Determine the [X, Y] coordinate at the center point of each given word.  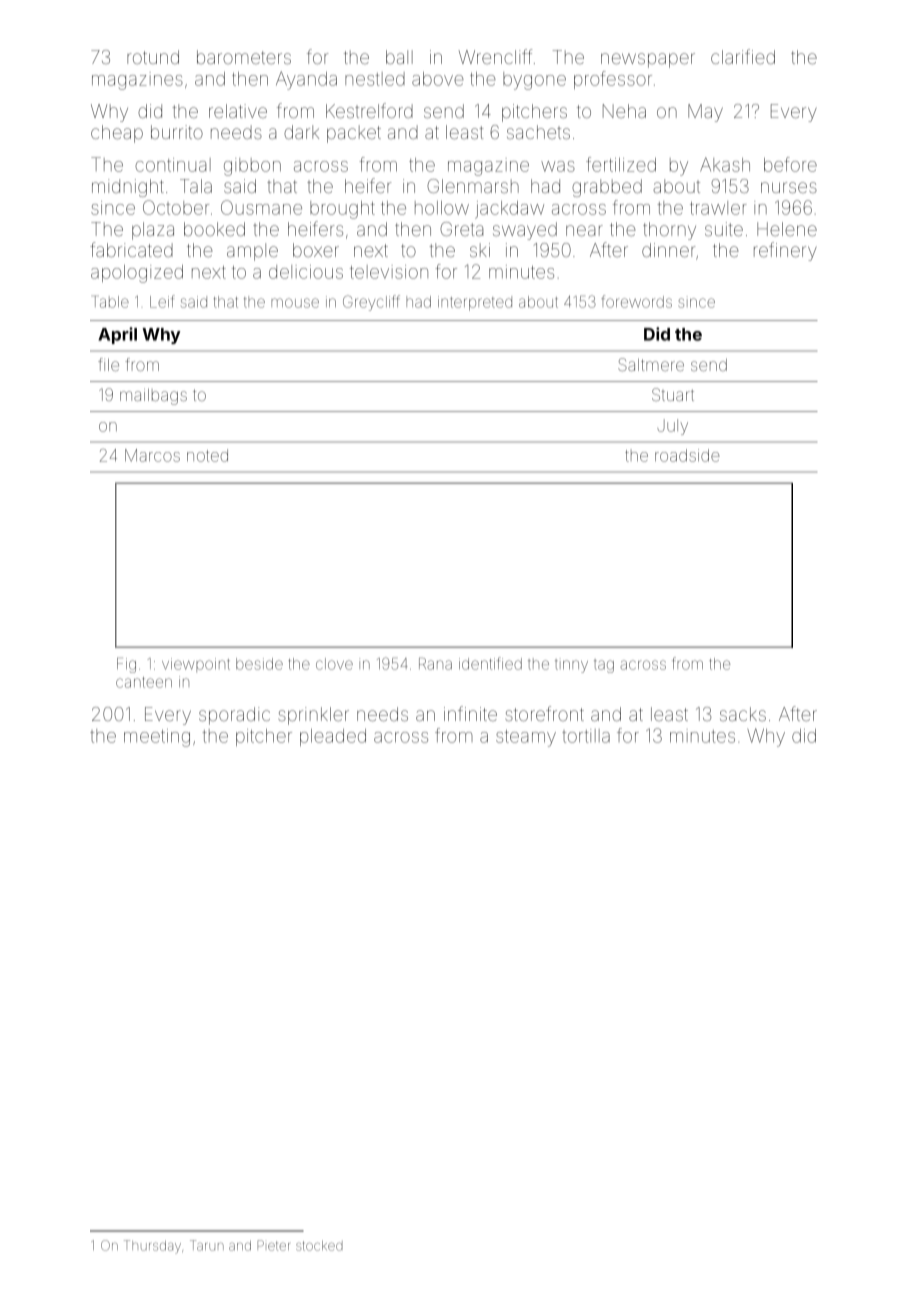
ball [399, 57]
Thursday [152, 1247]
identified [490, 663]
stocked [319, 1246]
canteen [144, 682]
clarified [743, 56]
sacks [743, 714]
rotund [153, 57]
